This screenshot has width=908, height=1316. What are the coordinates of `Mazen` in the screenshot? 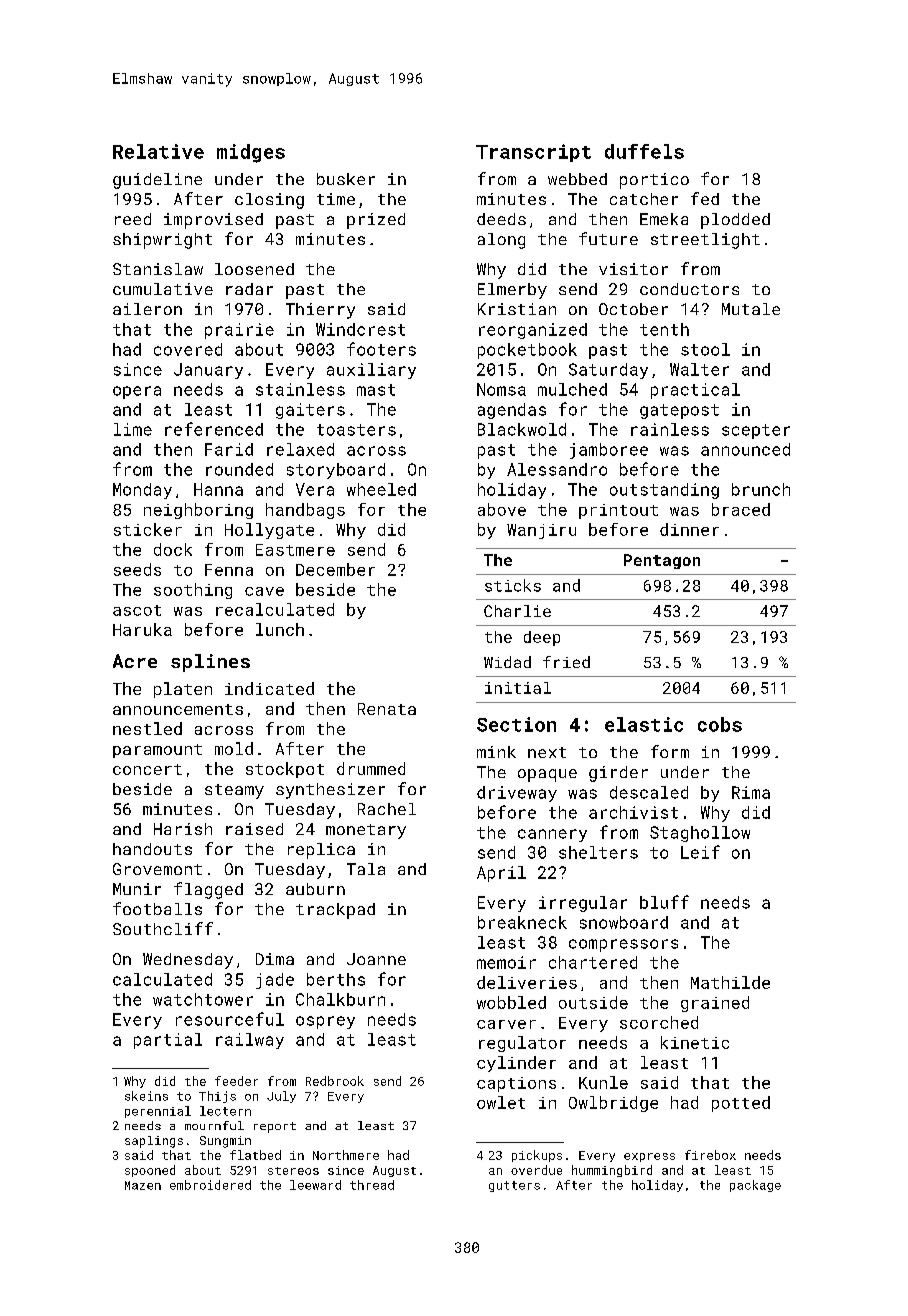 It's located at (143, 1185).
